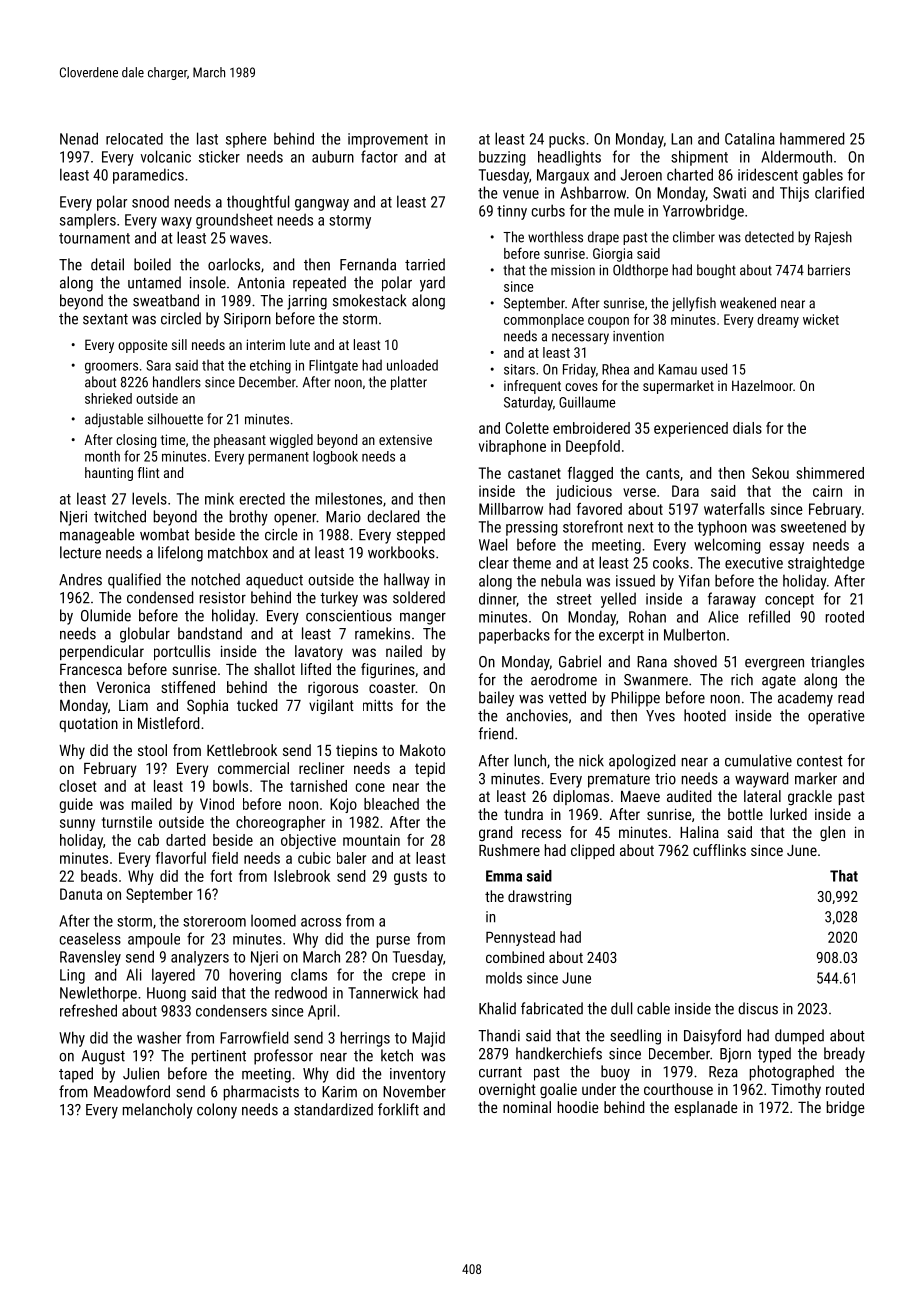 The image size is (924, 1314). What do you see at coordinates (274, 581) in the page?
I see `aqueduct` at bounding box center [274, 581].
